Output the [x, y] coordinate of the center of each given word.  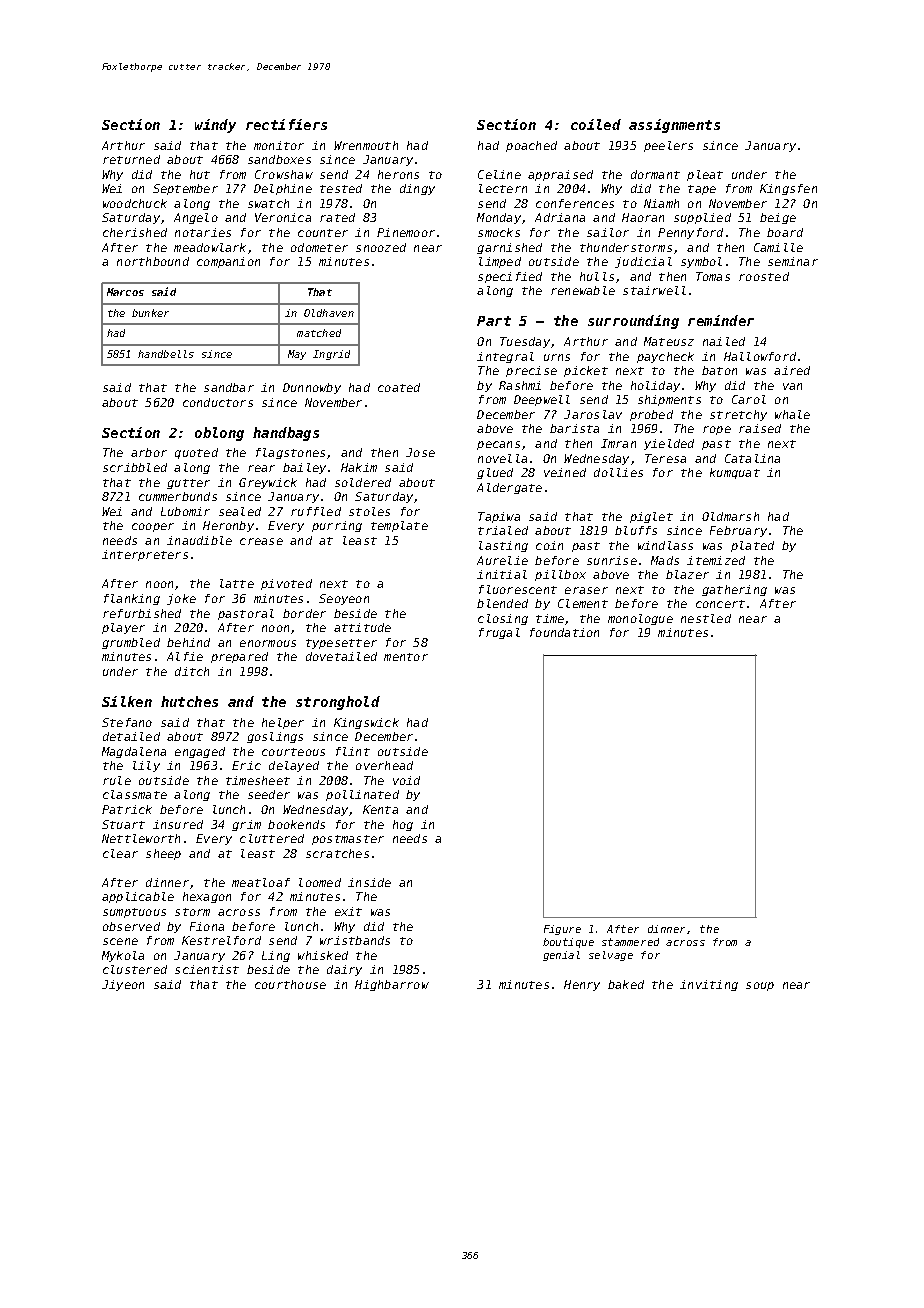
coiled [596, 124]
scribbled [135, 467]
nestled [706, 618]
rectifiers [286, 124]
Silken [127, 701]
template [399, 526]
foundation [564, 632]
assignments [674, 126]
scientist [207, 969]
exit [348, 911]
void [406, 780]
